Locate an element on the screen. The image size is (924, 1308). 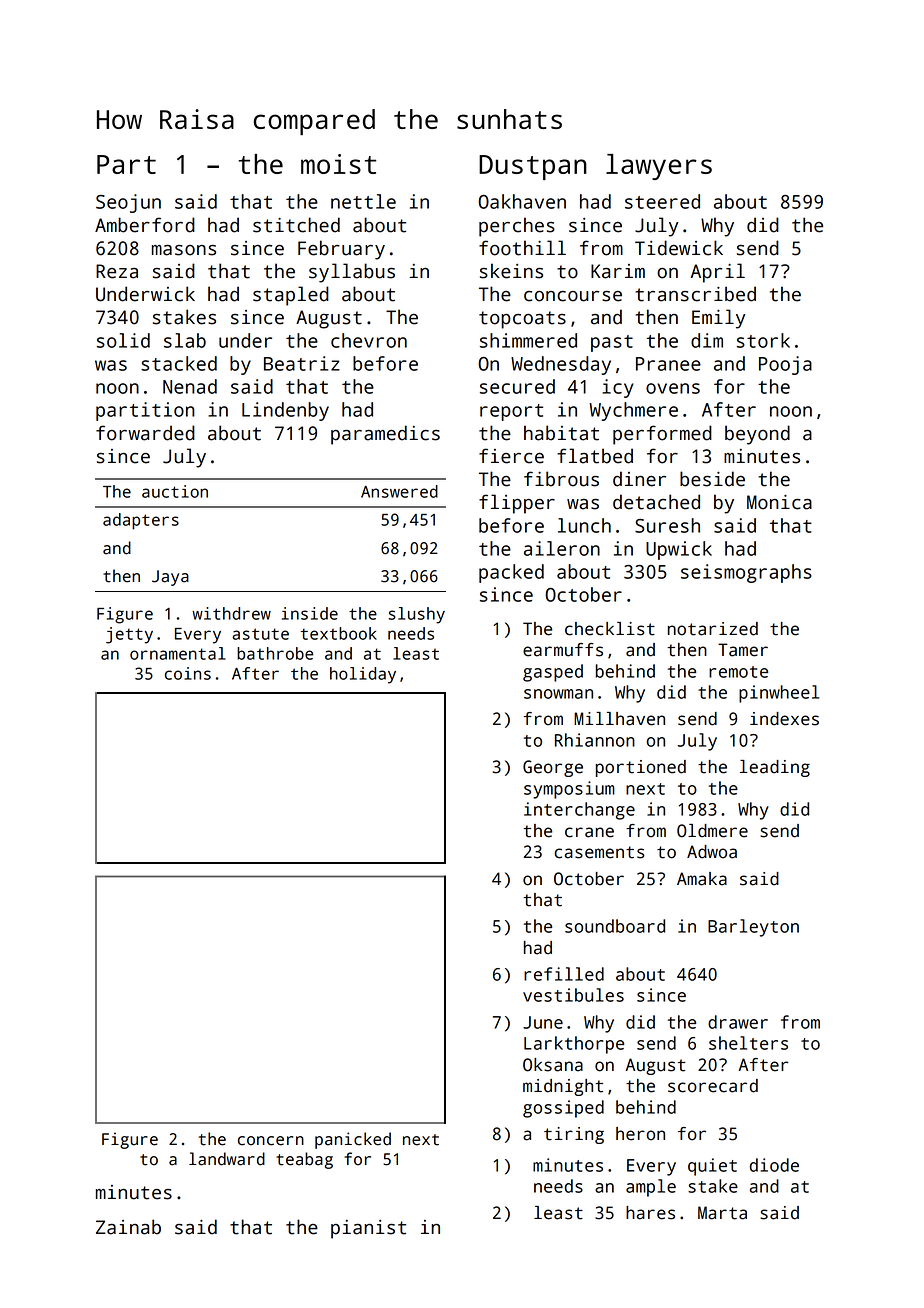
Dustpan is located at coordinates (533, 167).
